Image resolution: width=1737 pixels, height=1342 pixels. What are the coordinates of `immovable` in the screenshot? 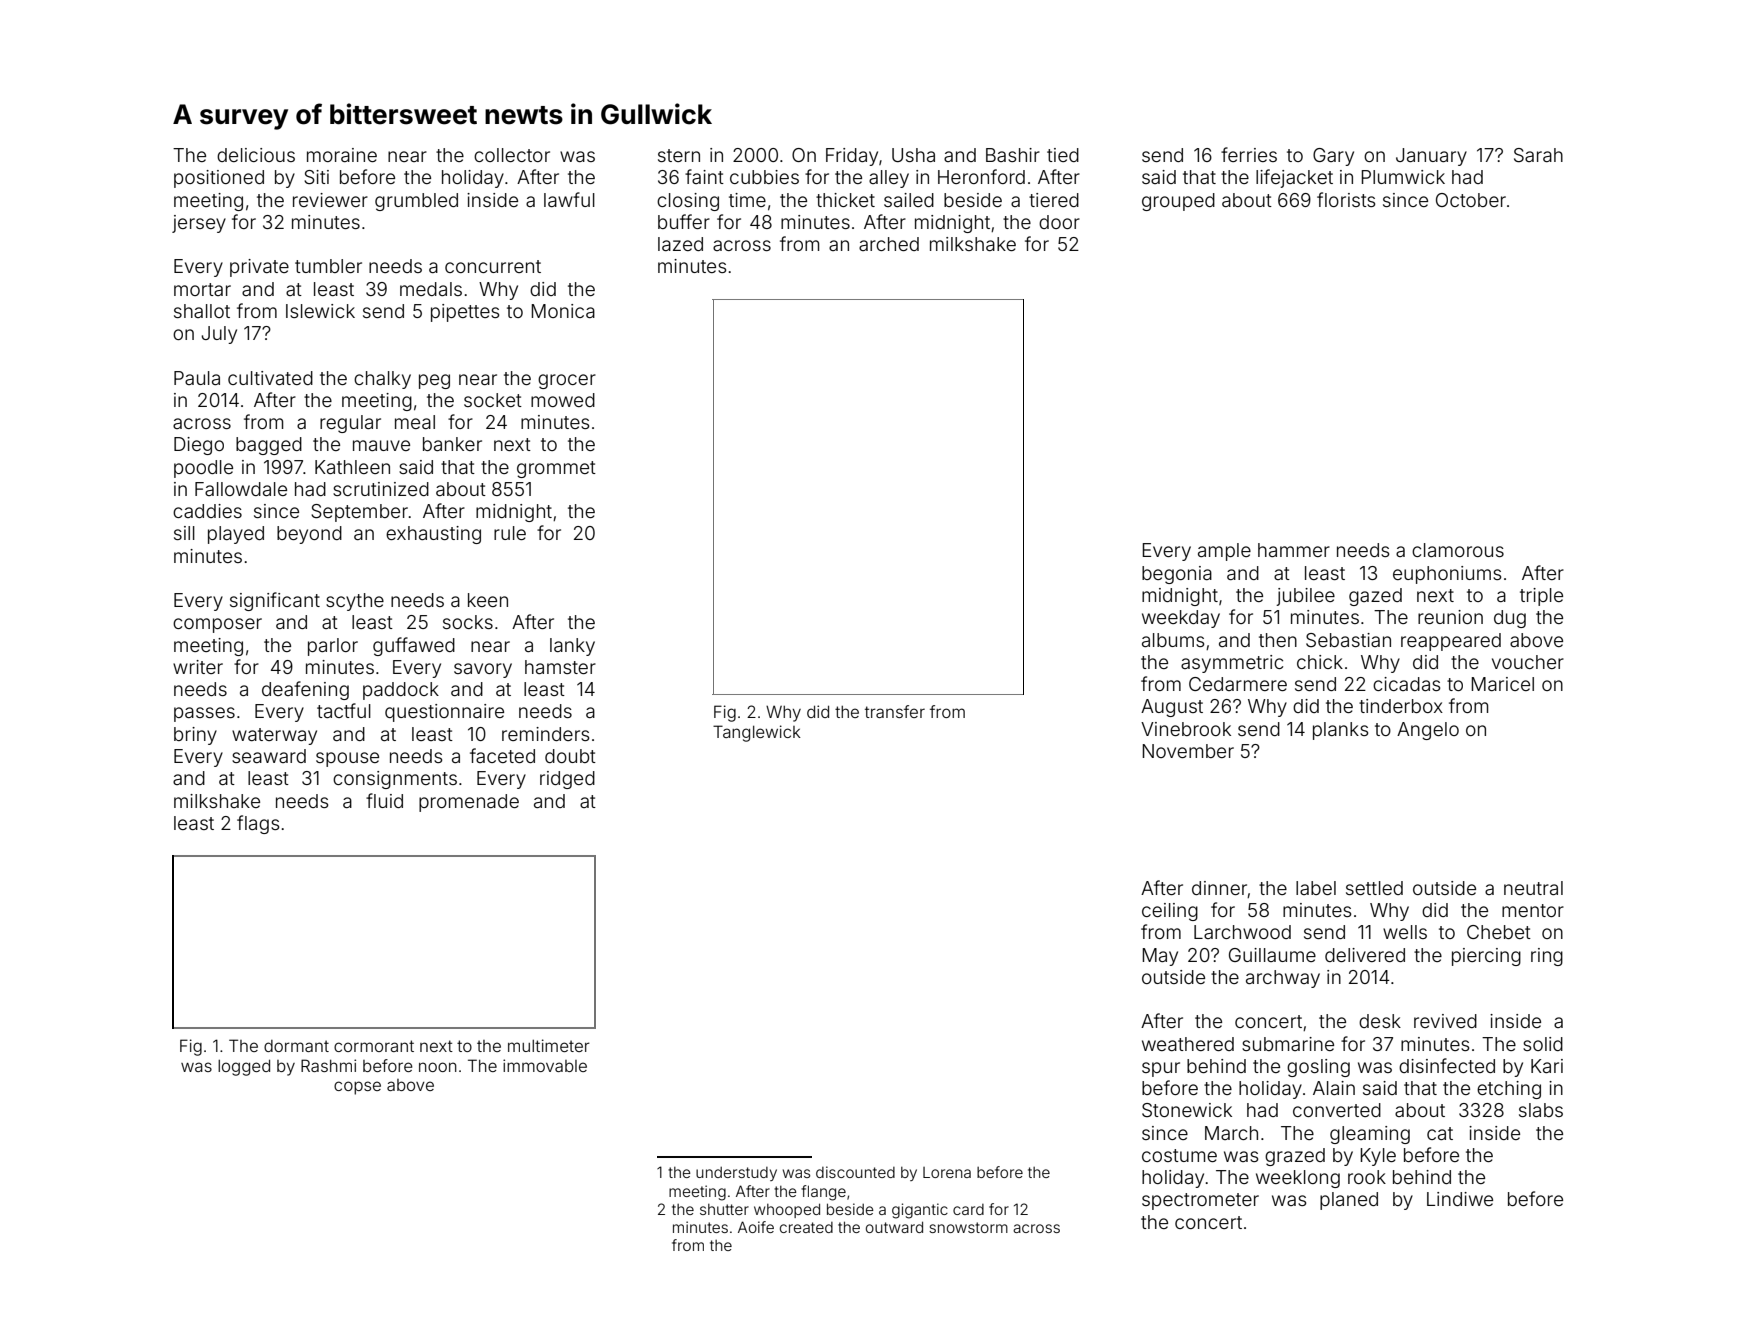 It's located at (545, 1065).
